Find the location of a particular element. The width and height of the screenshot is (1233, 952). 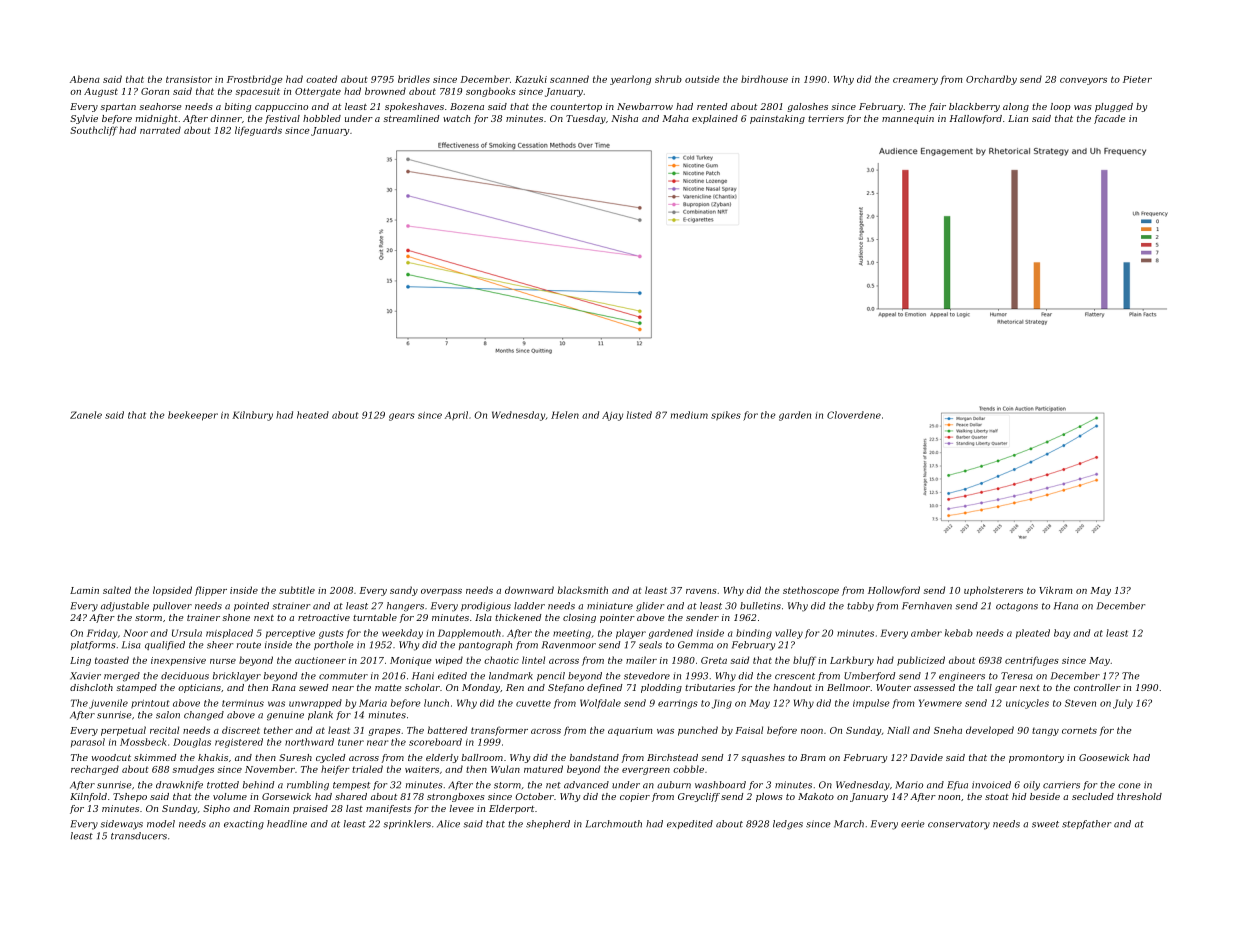

bridles is located at coordinates (414, 79).
